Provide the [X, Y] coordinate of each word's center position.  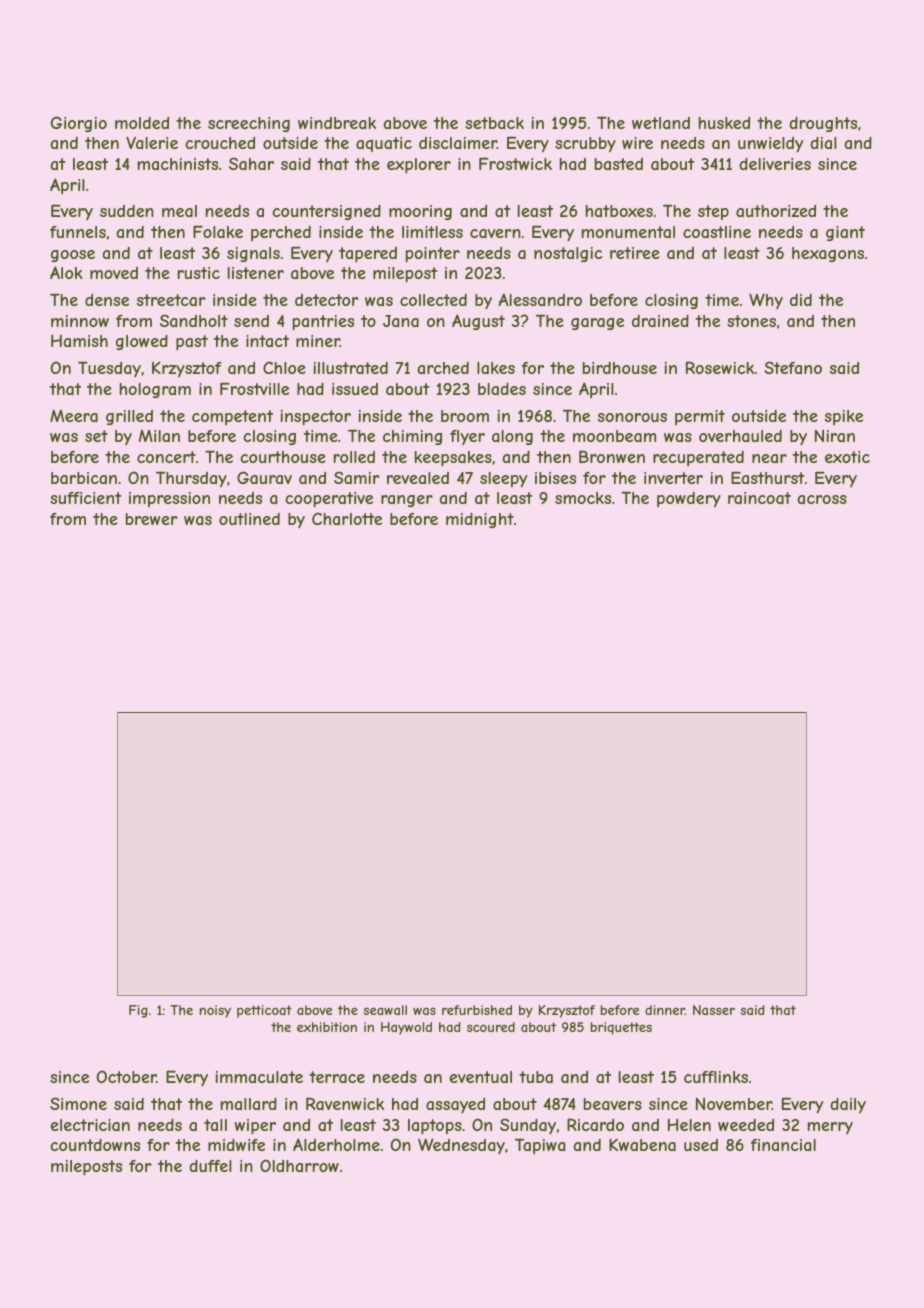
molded [142, 123]
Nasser [714, 1010]
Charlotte [347, 518]
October [126, 1076]
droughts [823, 124]
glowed [142, 342]
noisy [215, 1011]
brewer [151, 519]
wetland [661, 123]
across [822, 499]
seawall [385, 1010]
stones [751, 321]
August [478, 322]
